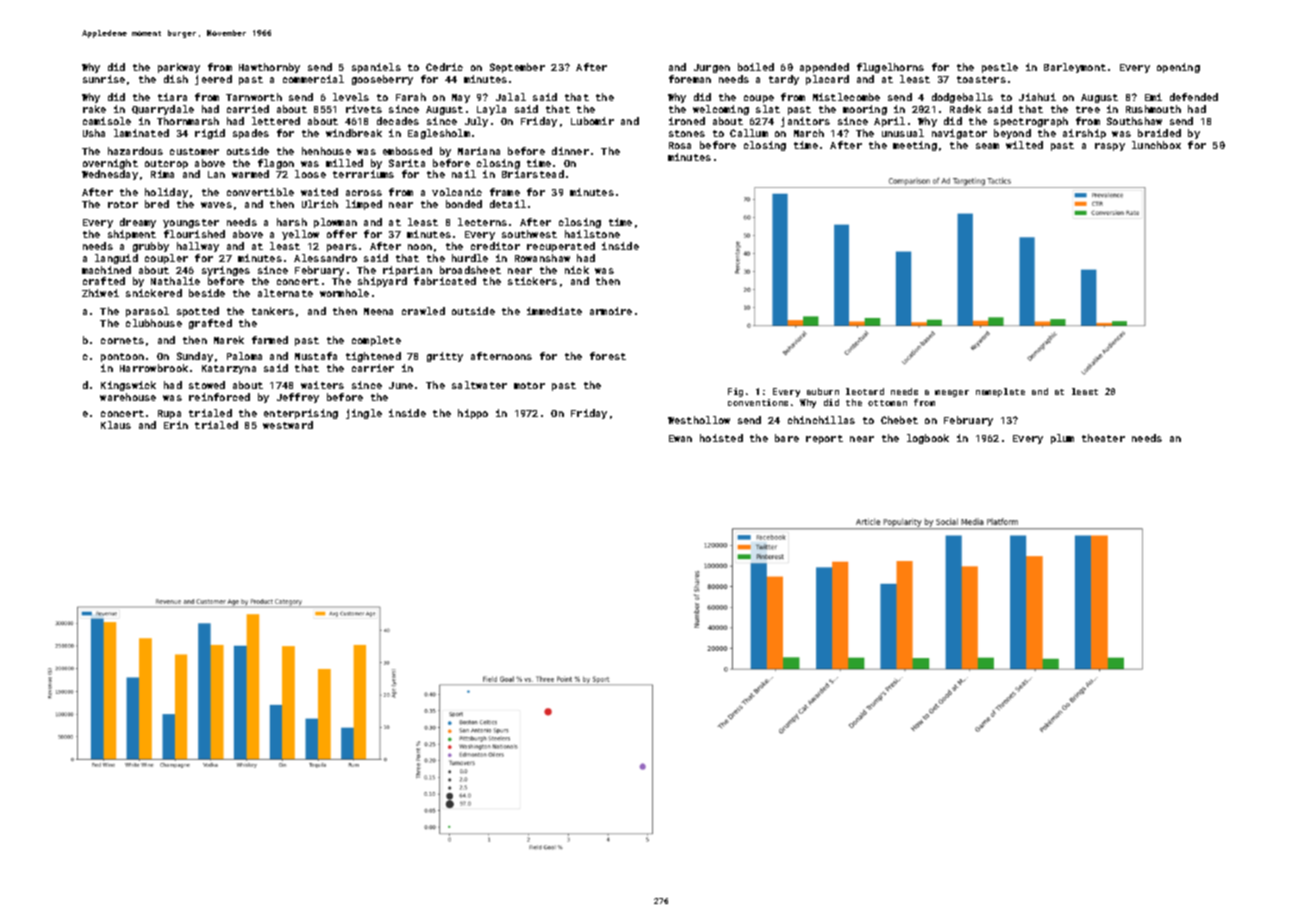 The image size is (1308, 924). Describe the element at coordinates (721, 110) in the page. I see `welcoming` at that location.
